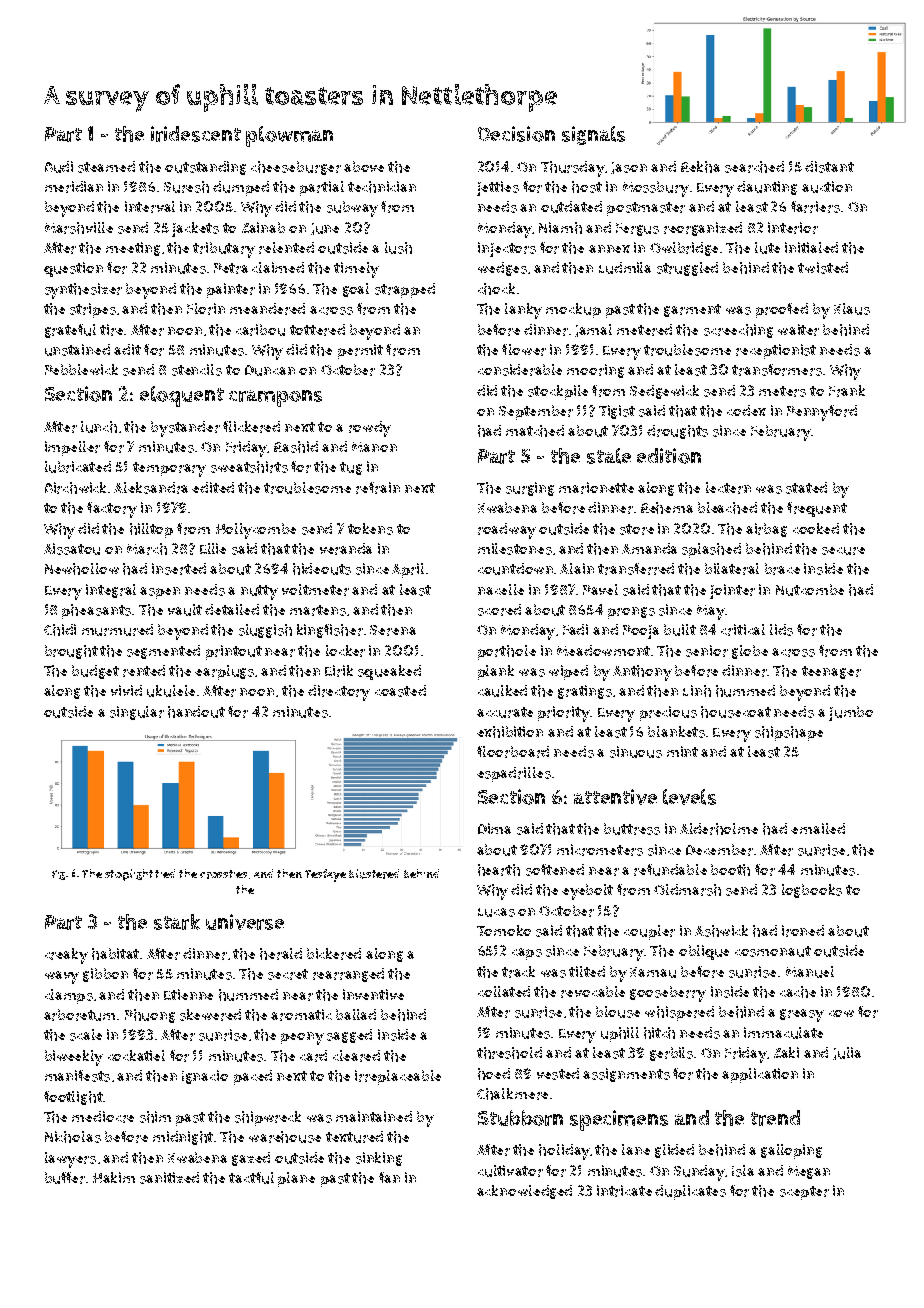 The height and width of the screenshot is (1308, 924). I want to click on hitch, so click(659, 1033).
